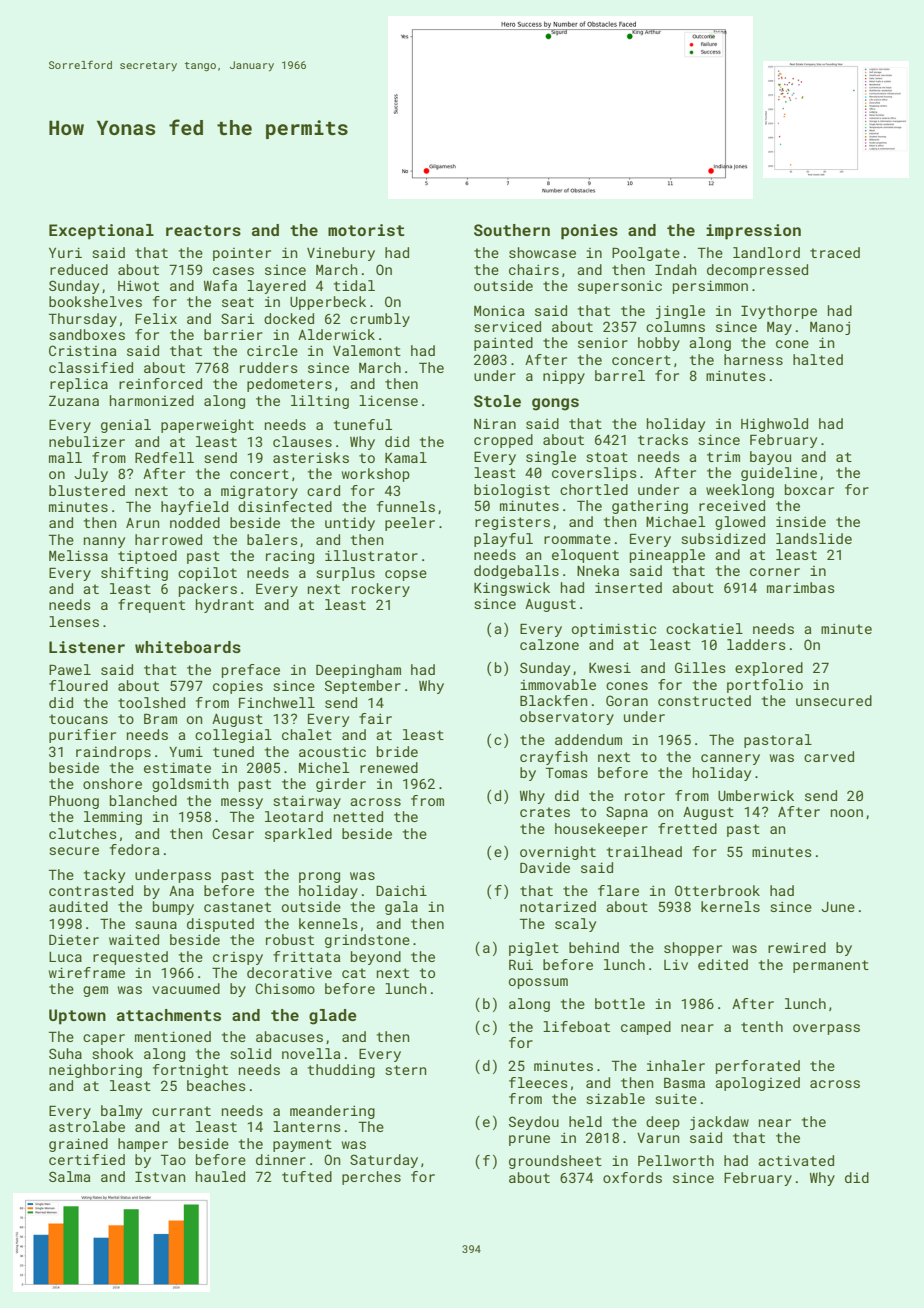  What do you see at coordinates (203, 230) in the screenshot?
I see `reactors` at bounding box center [203, 230].
